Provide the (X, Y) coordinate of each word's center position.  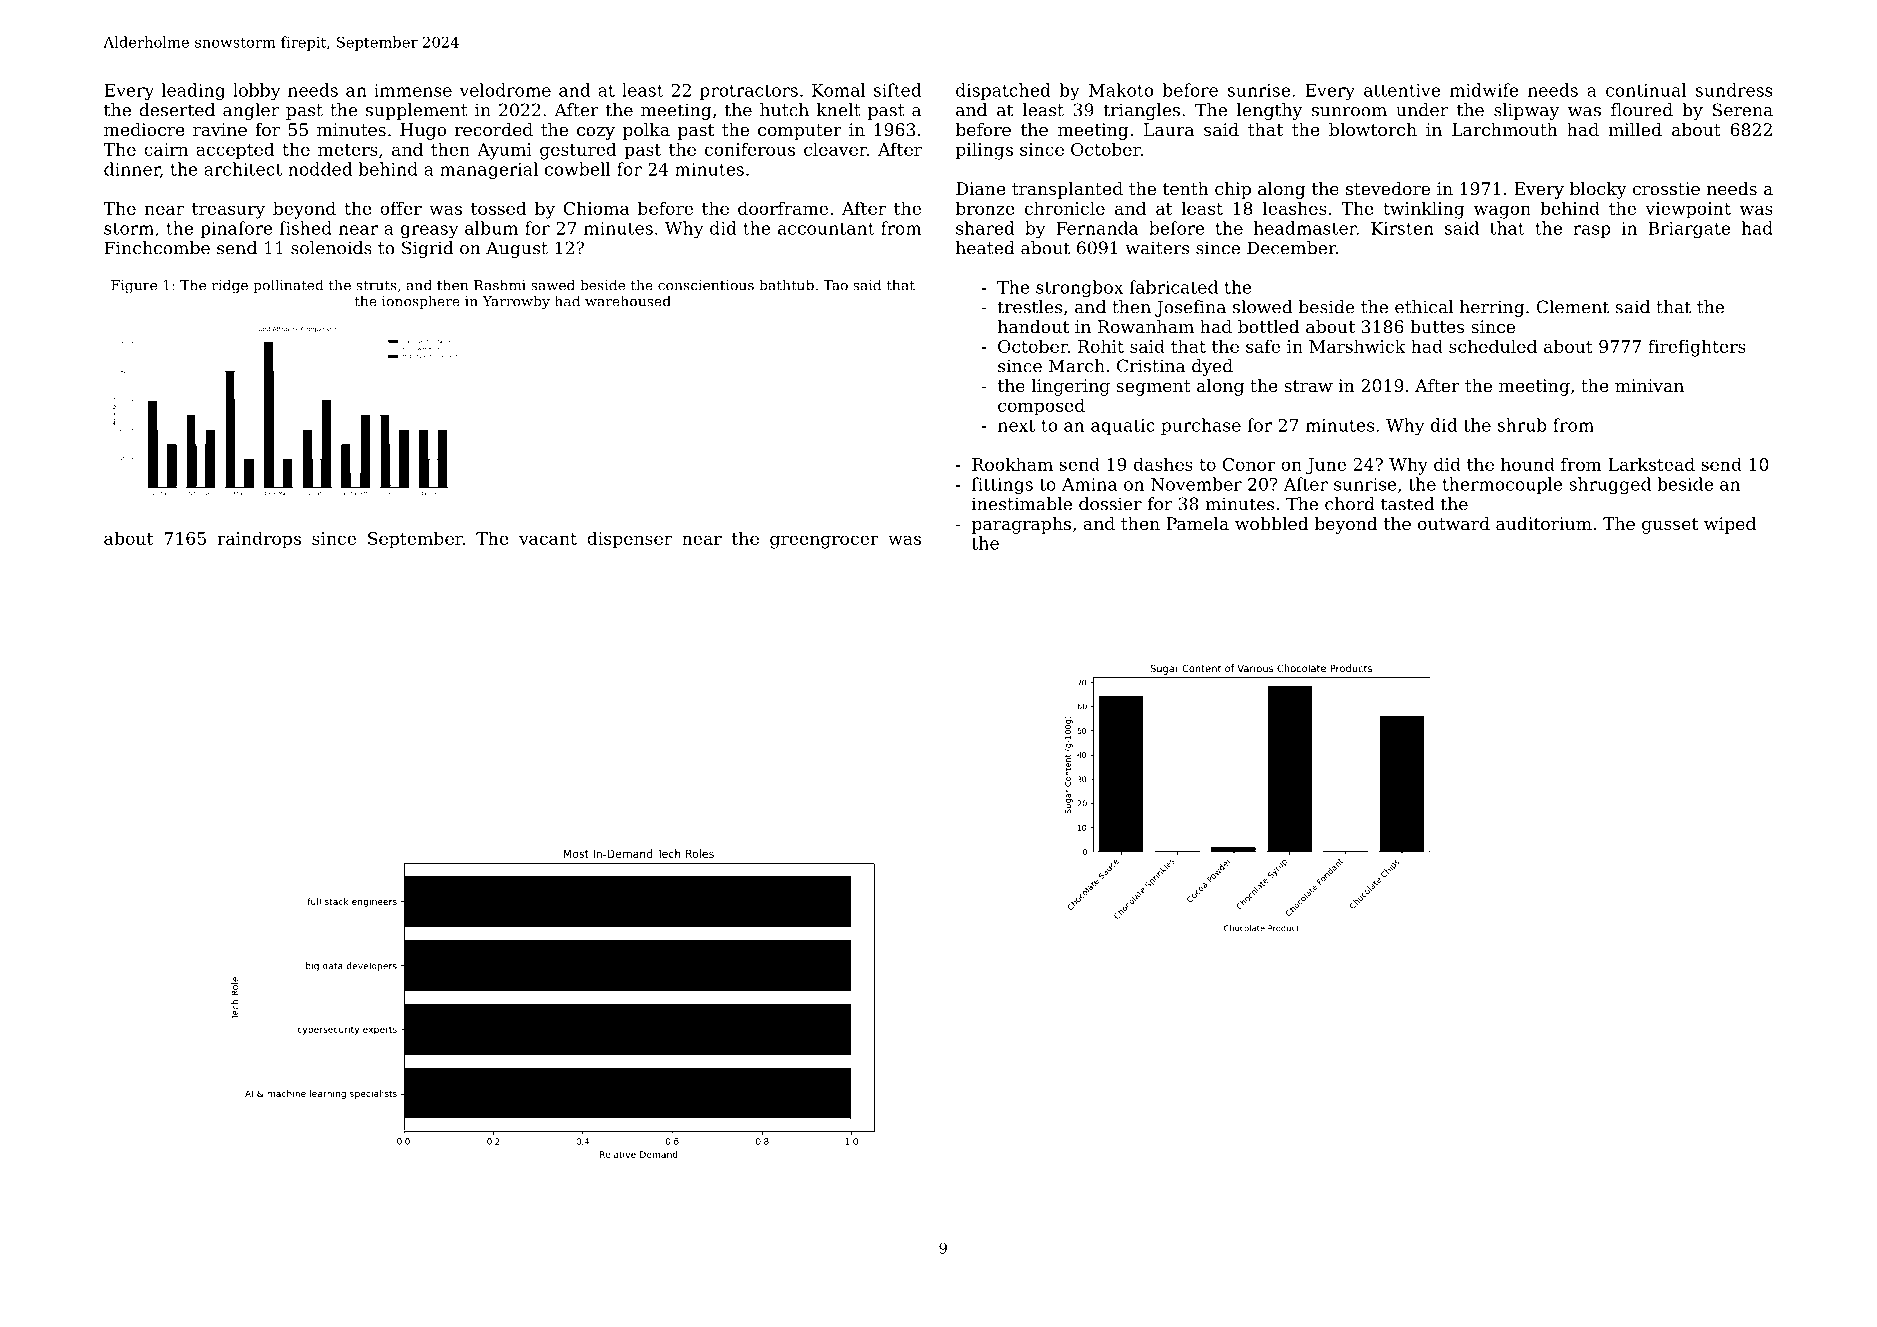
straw (1308, 386)
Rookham (1012, 464)
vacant (548, 539)
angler (251, 111)
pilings (984, 151)
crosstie (1666, 188)
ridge (230, 286)
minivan (1649, 385)
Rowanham (1146, 326)
